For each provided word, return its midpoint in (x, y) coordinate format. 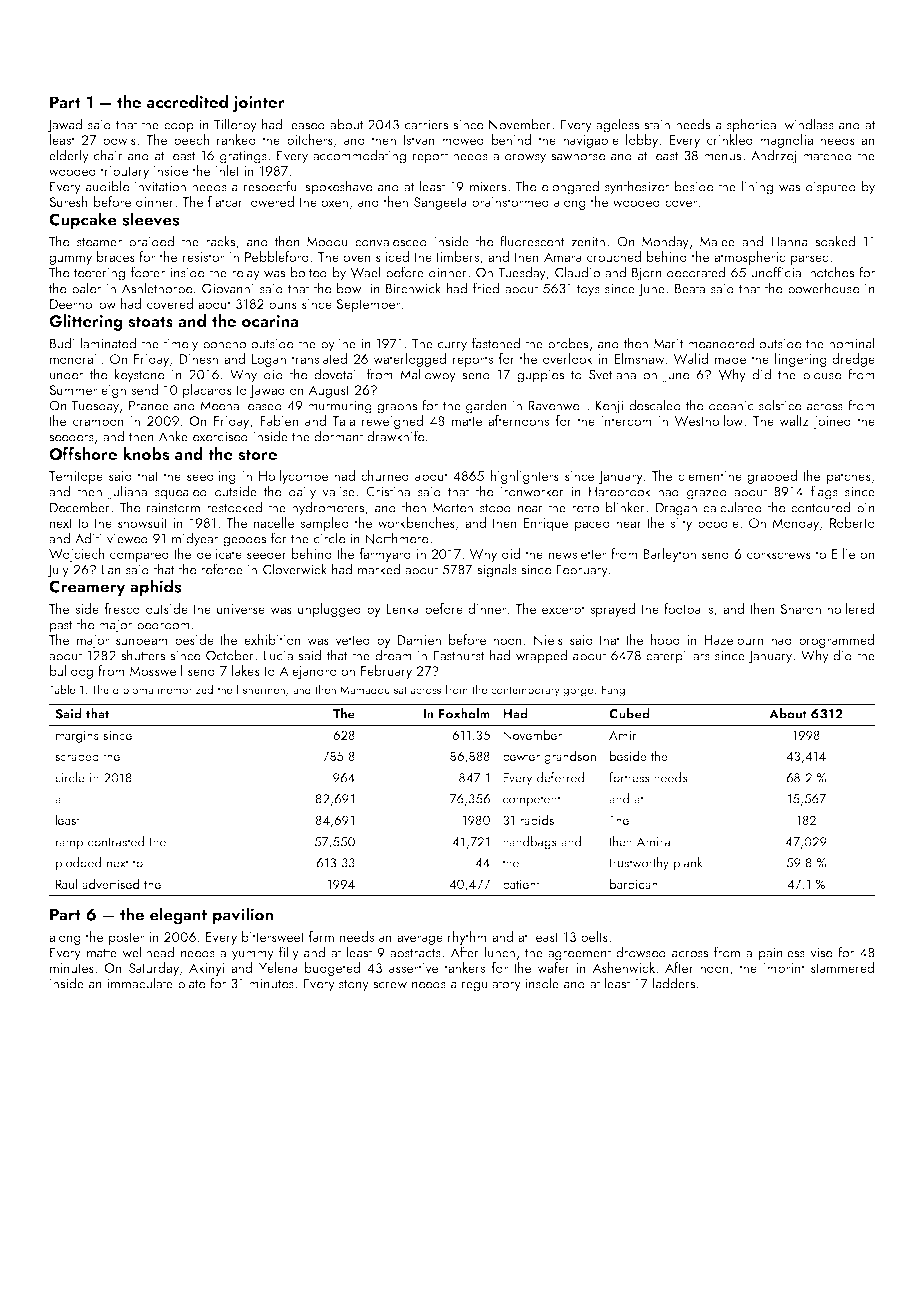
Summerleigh (87, 391)
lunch (500, 952)
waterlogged (409, 360)
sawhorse (578, 155)
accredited (187, 101)
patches (849, 477)
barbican (634, 883)
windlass (809, 124)
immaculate (140, 983)
